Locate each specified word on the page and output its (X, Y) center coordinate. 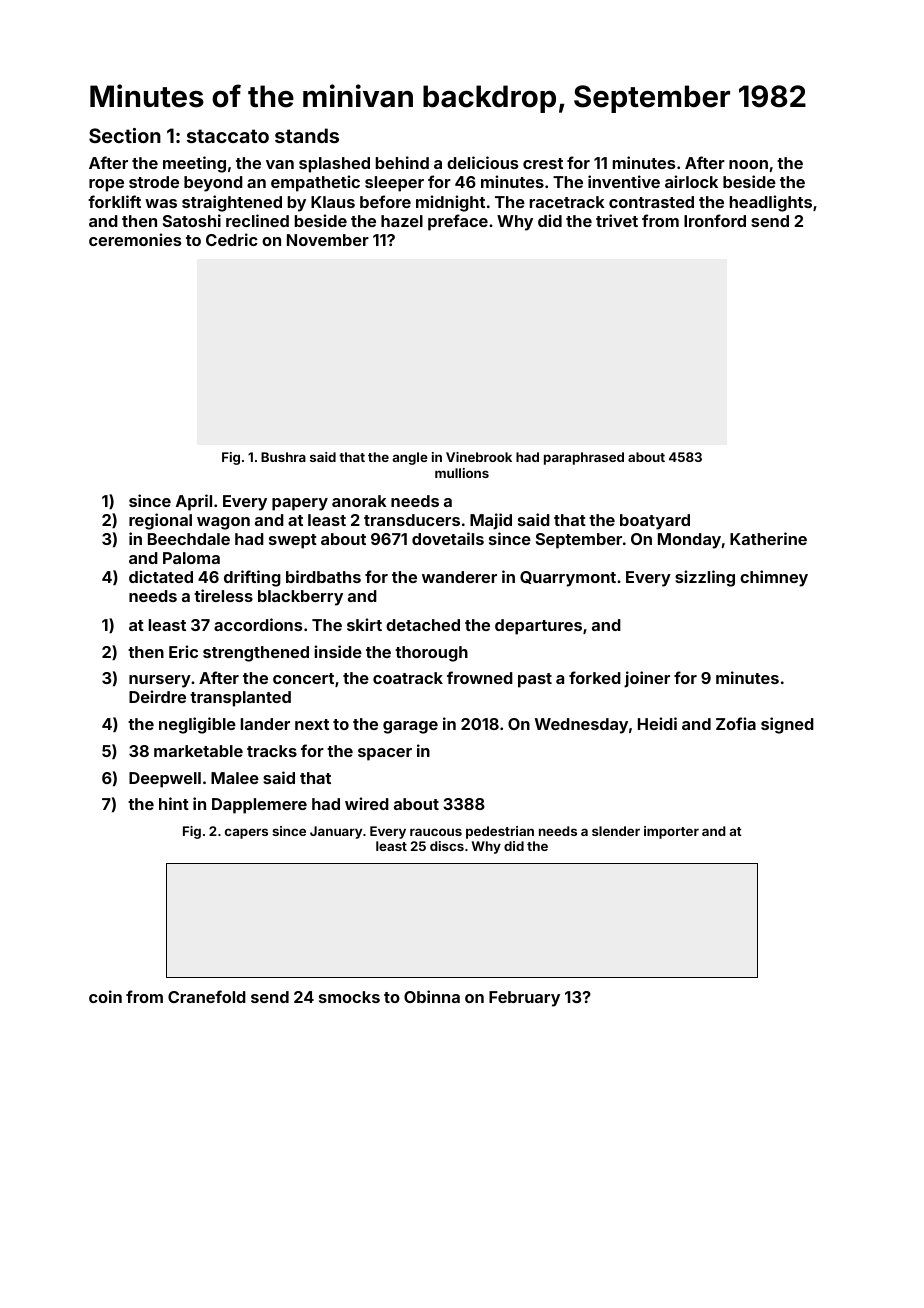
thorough (431, 654)
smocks (349, 997)
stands (307, 135)
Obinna (432, 996)
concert (303, 678)
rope (106, 185)
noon (748, 164)
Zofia (736, 723)
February (524, 999)
